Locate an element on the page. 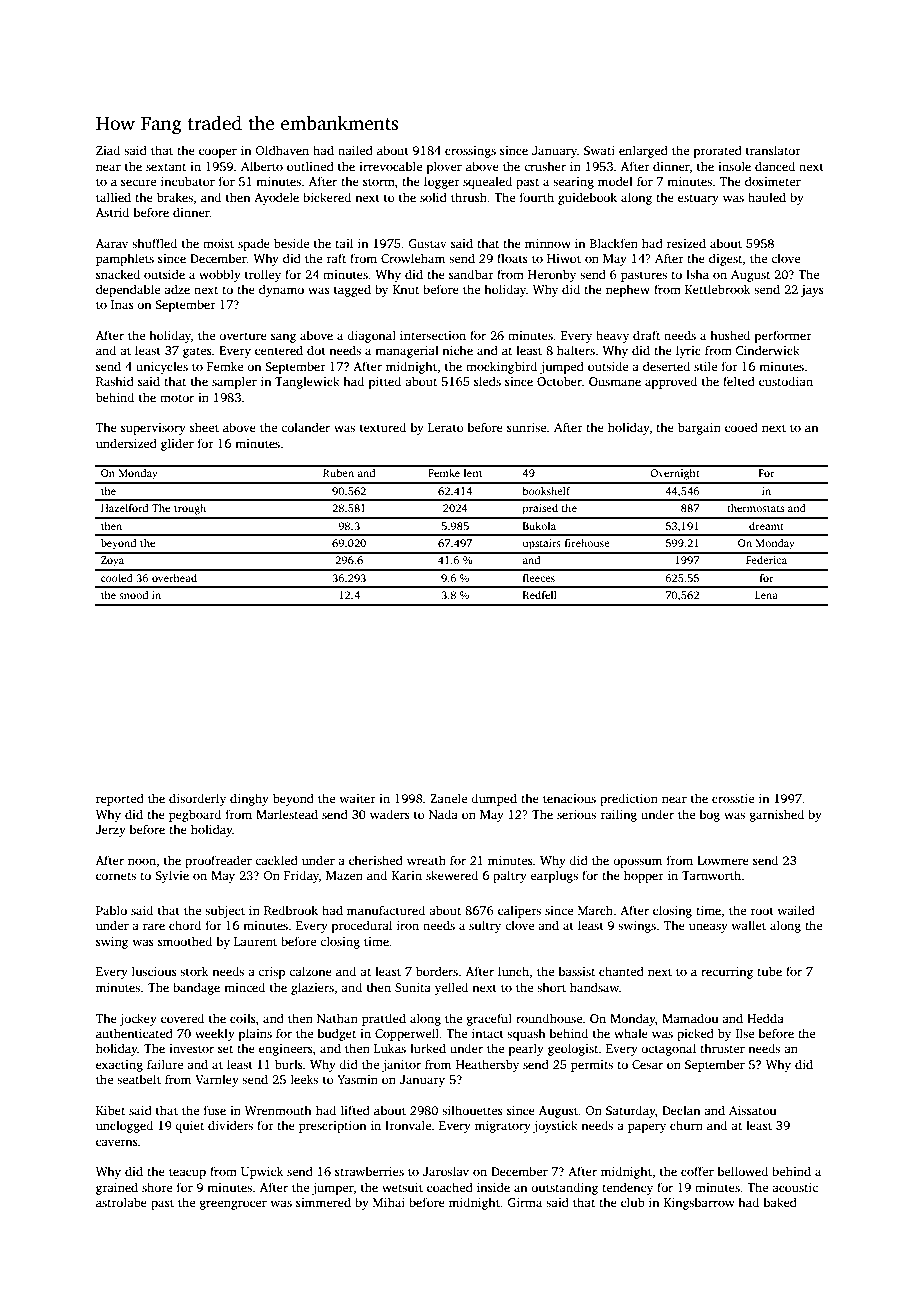 The image size is (924, 1308). dynamo is located at coordinates (281, 290).
